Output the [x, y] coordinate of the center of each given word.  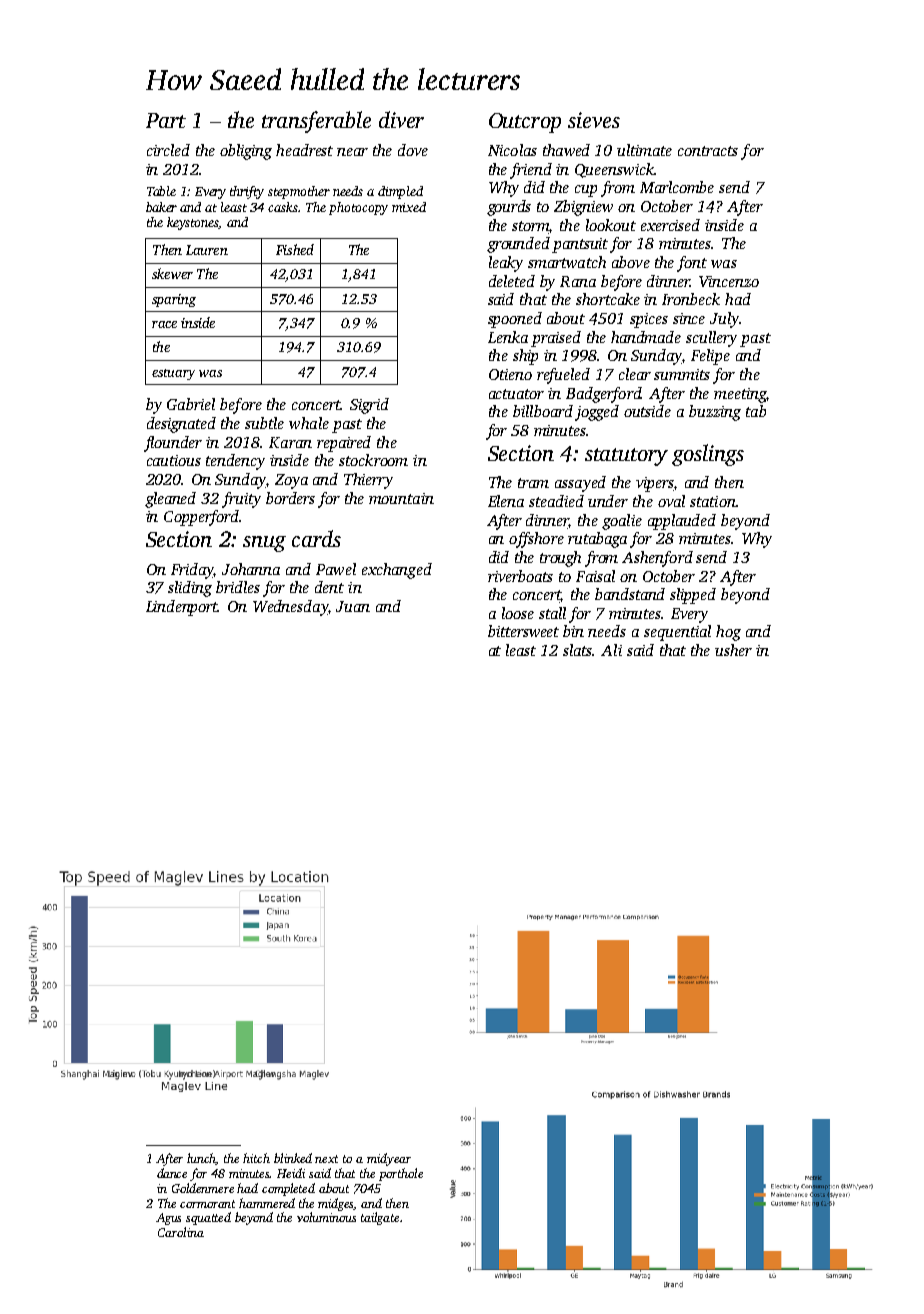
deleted [512, 281]
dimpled [400, 192]
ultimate [644, 150]
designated [181, 425]
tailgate [380, 1218]
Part [166, 120]
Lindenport [182, 608]
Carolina [181, 1232]
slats [578, 650]
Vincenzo [729, 281]
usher [733, 650]
